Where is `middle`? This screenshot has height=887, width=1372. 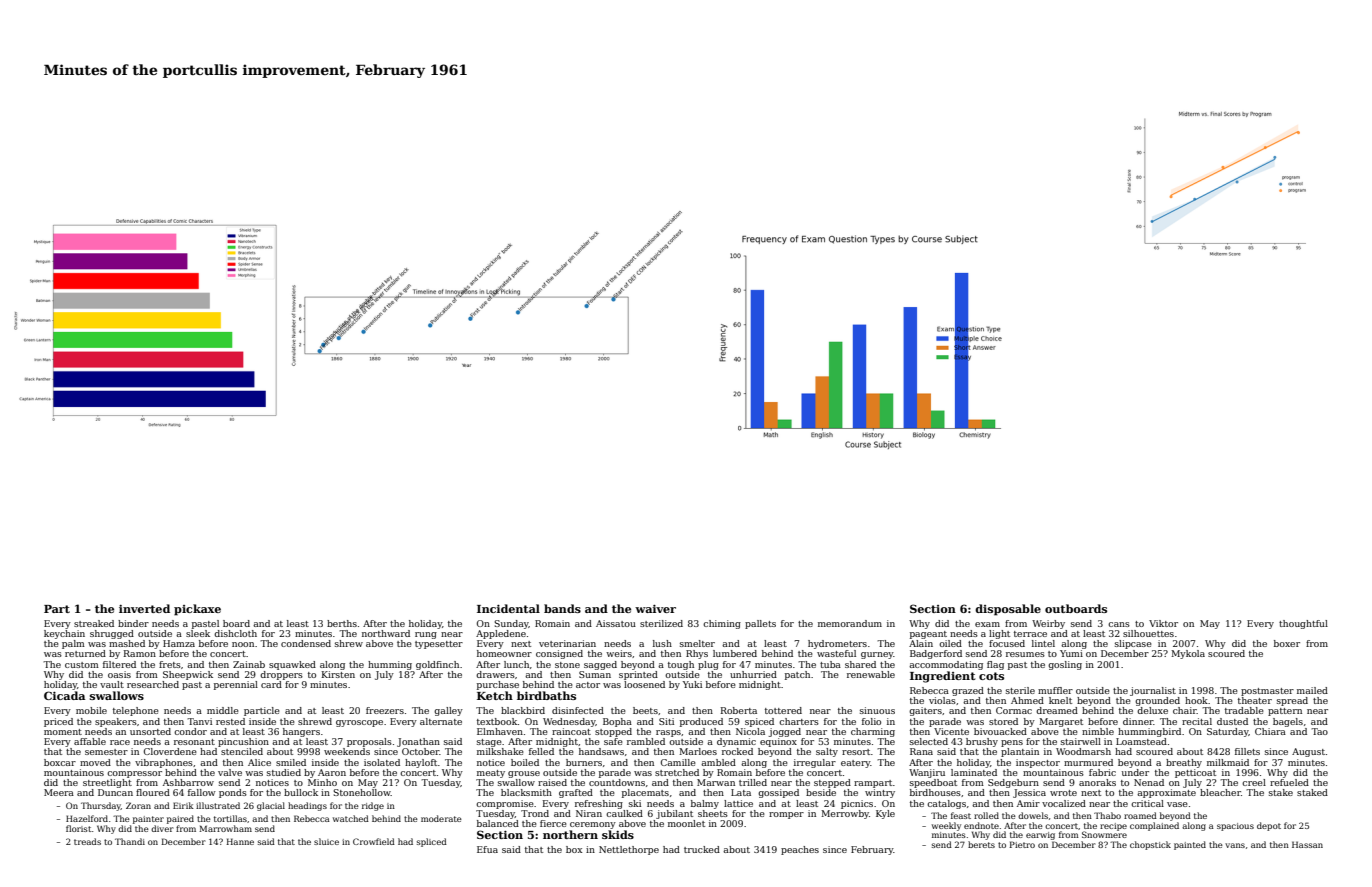
middle is located at coordinates (223, 710).
